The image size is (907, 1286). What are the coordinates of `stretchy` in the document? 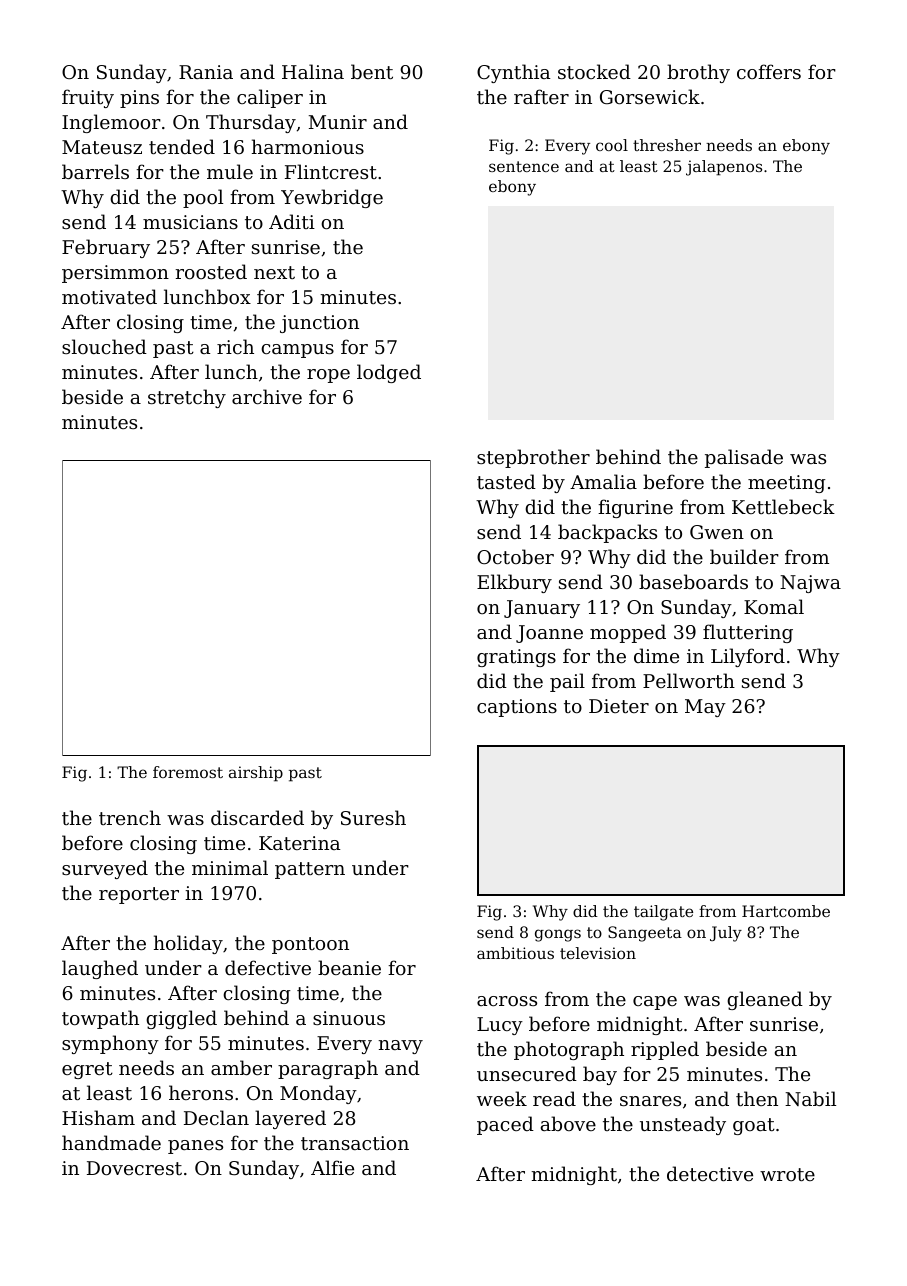 It's located at (187, 398).
